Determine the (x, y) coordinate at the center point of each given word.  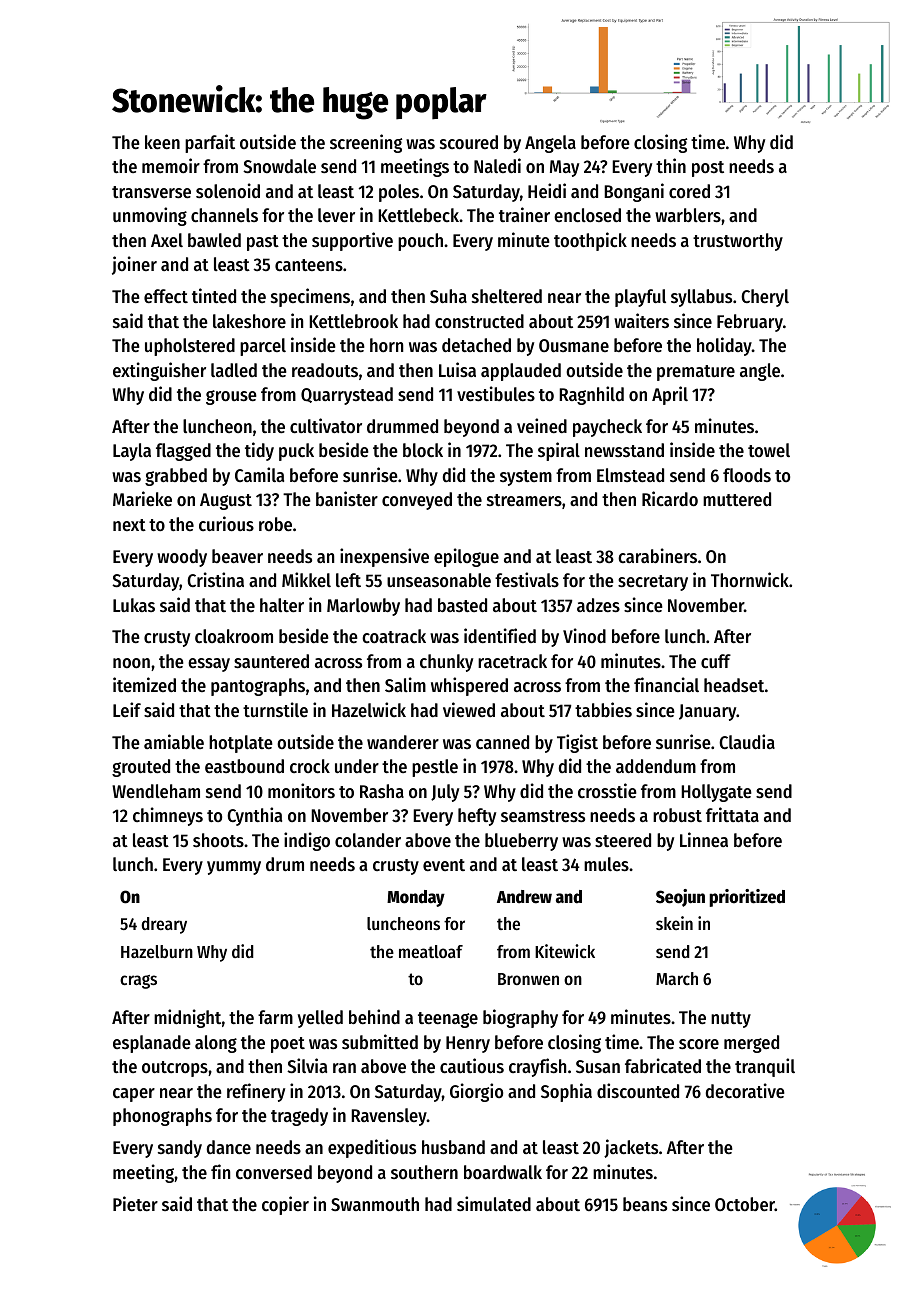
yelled (320, 1019)
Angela (550, 144)
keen (162, 142)
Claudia (747, 741)
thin (671, 165)
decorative (745, 1090)
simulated (494, 1203)
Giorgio (476, 1092)
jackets (631, 1148)
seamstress (543, 816)
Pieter (135, 1203)
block (423, 450)
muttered (737, 499)
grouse (231, 397)
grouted (141, 768)
